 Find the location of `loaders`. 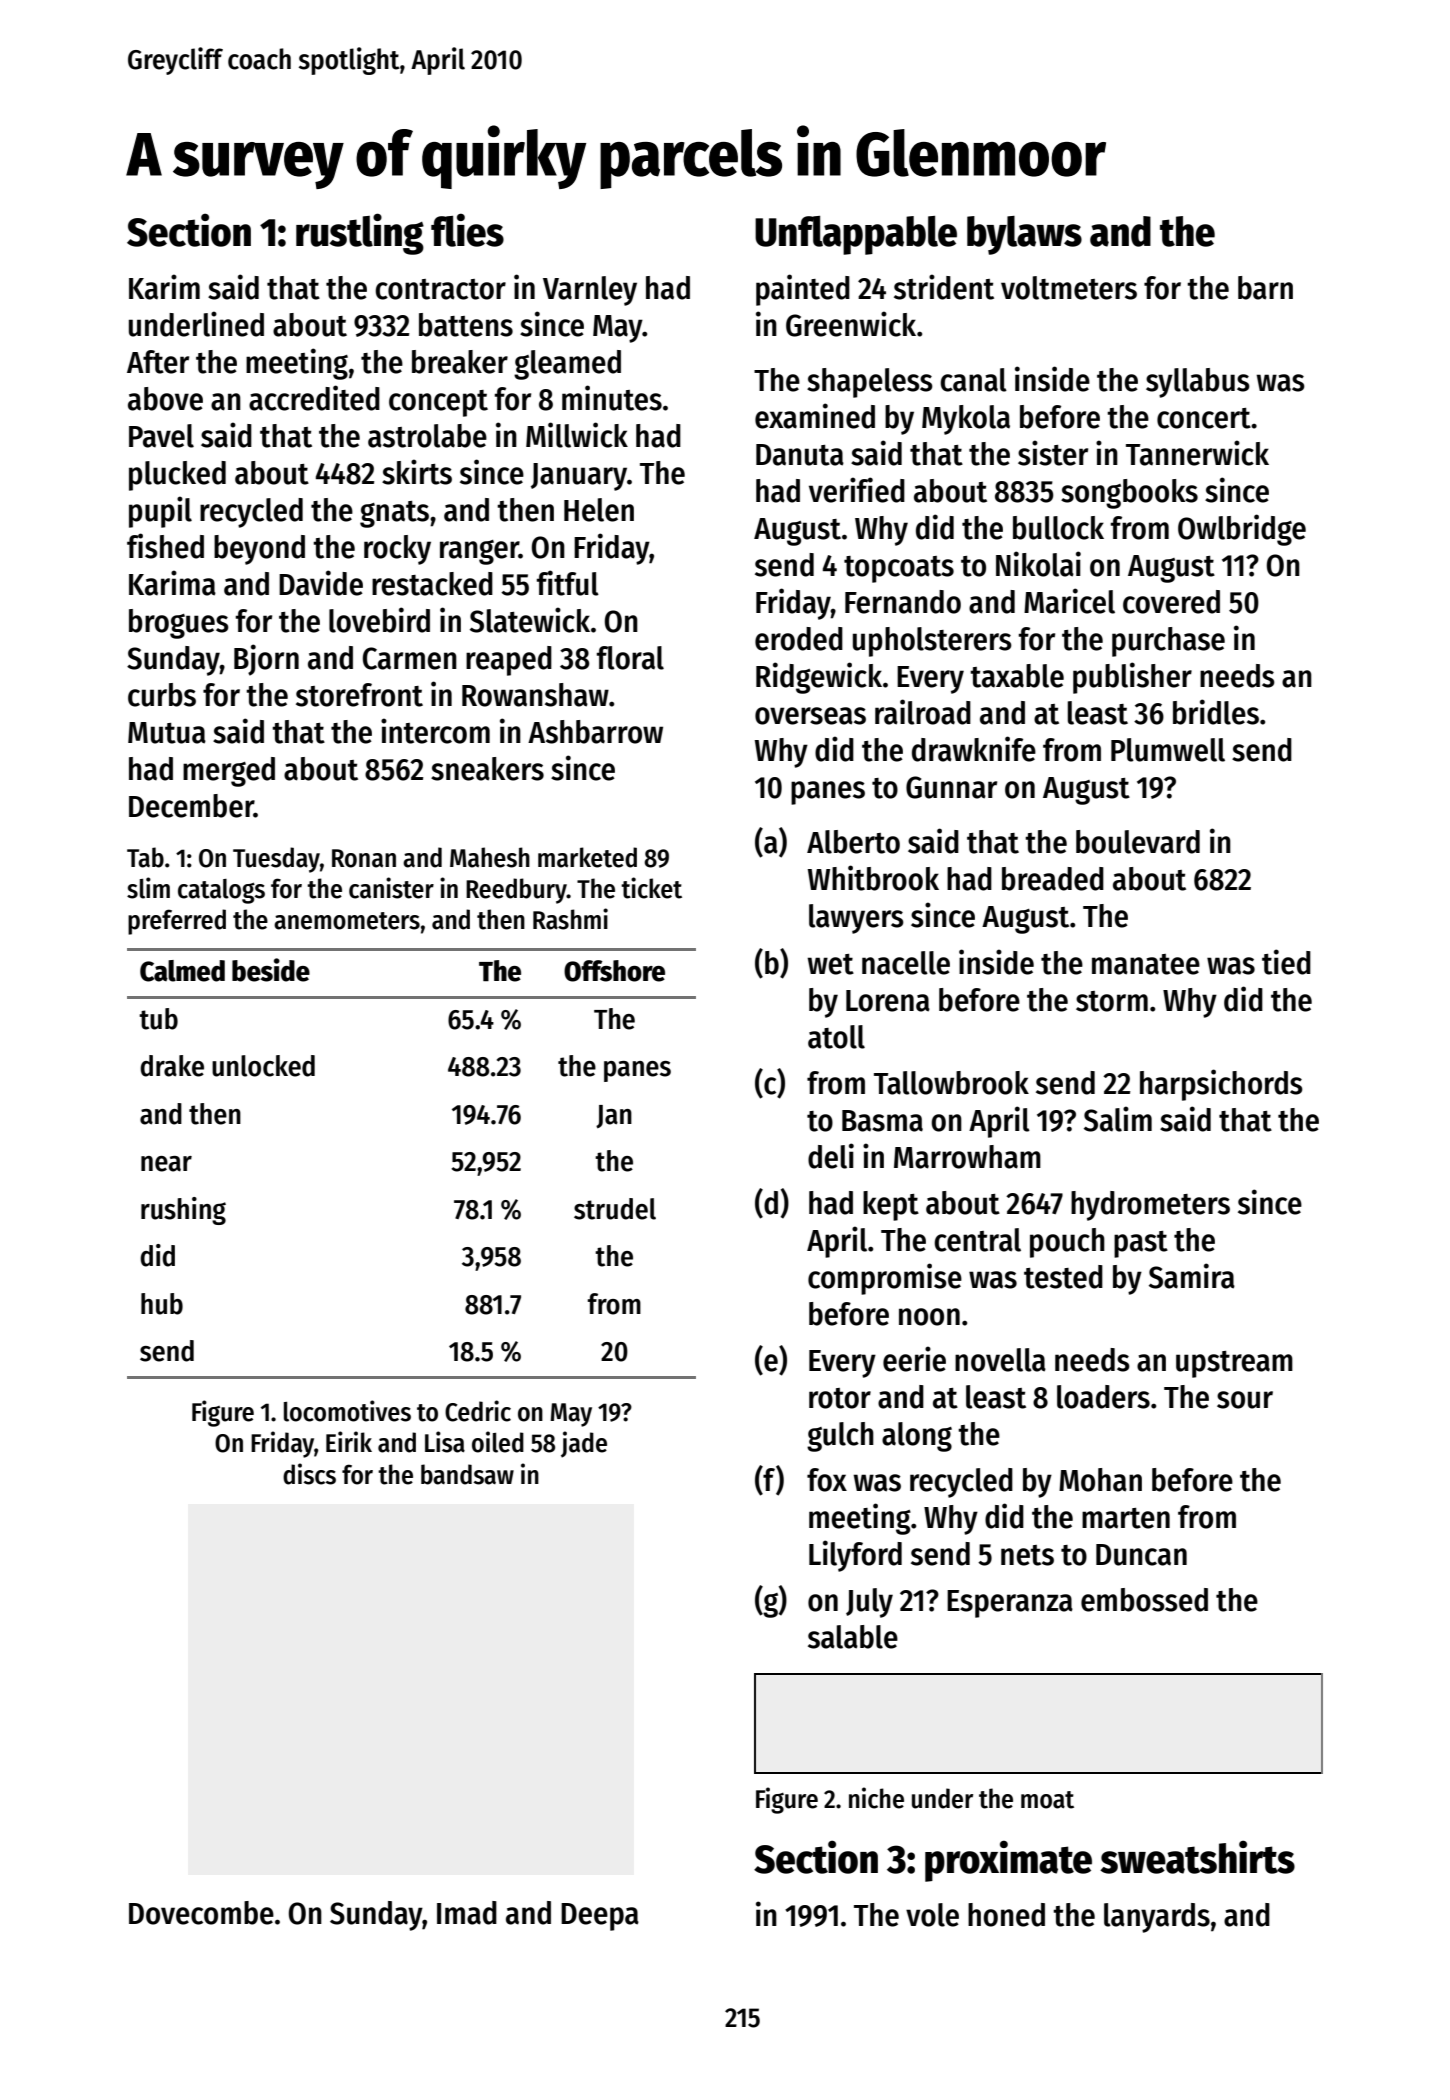

loaders is located at coordinates (1103, 1397).
